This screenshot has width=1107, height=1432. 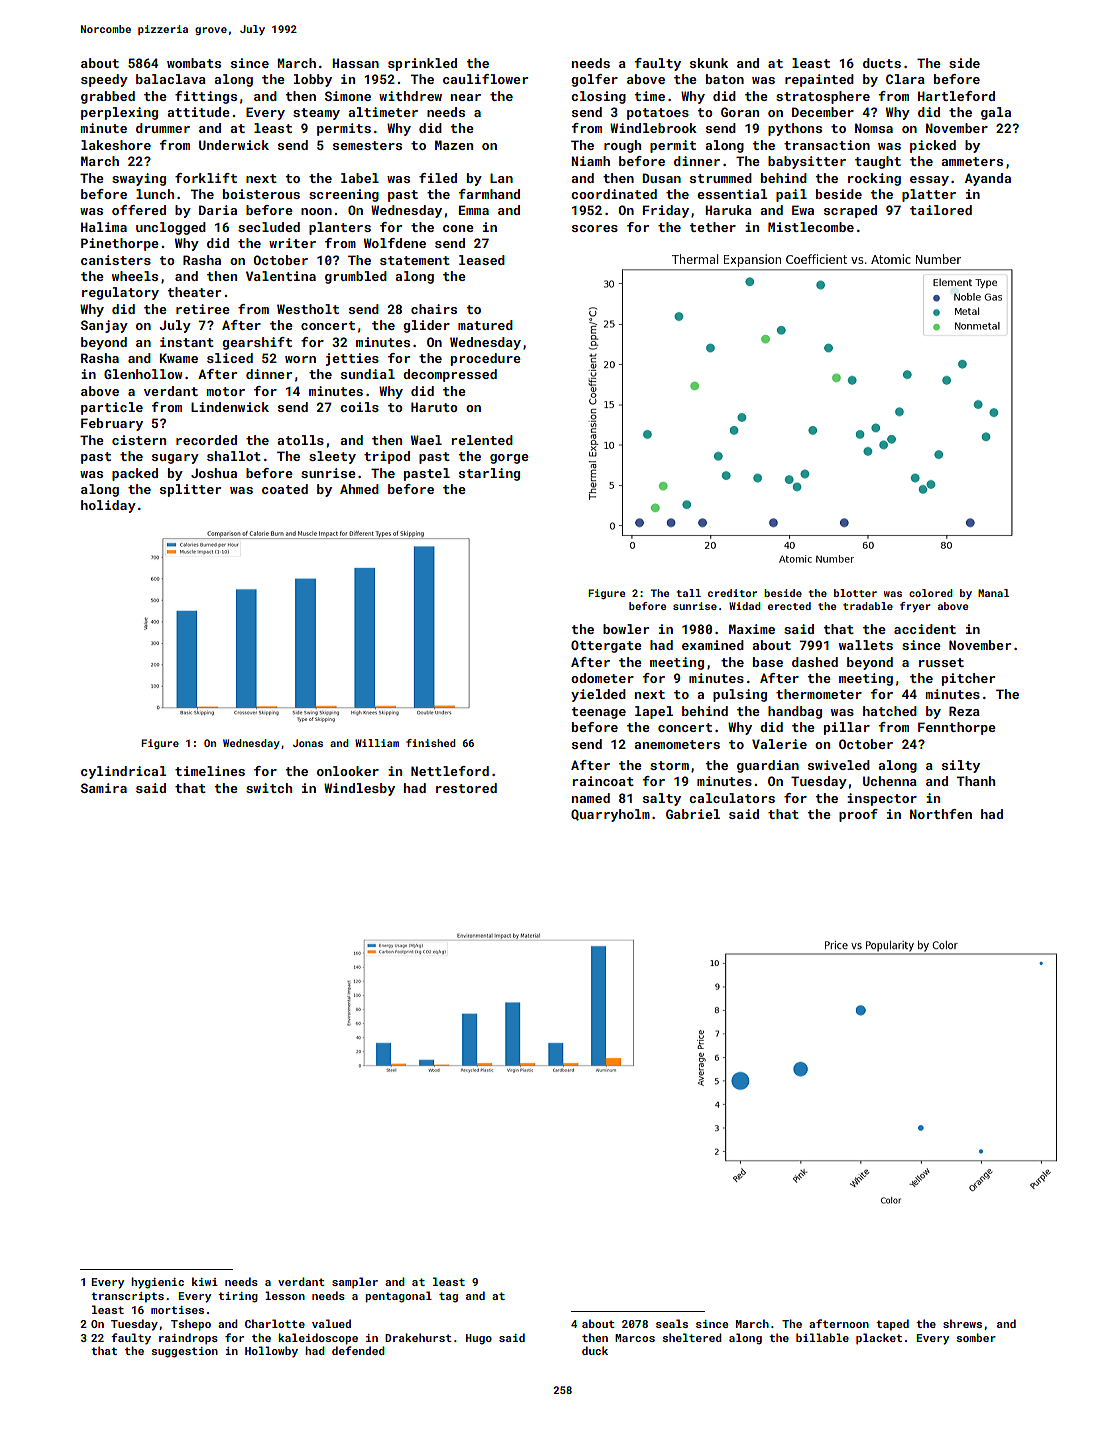 I want to click on tailored, so click(x=941, y=210).
